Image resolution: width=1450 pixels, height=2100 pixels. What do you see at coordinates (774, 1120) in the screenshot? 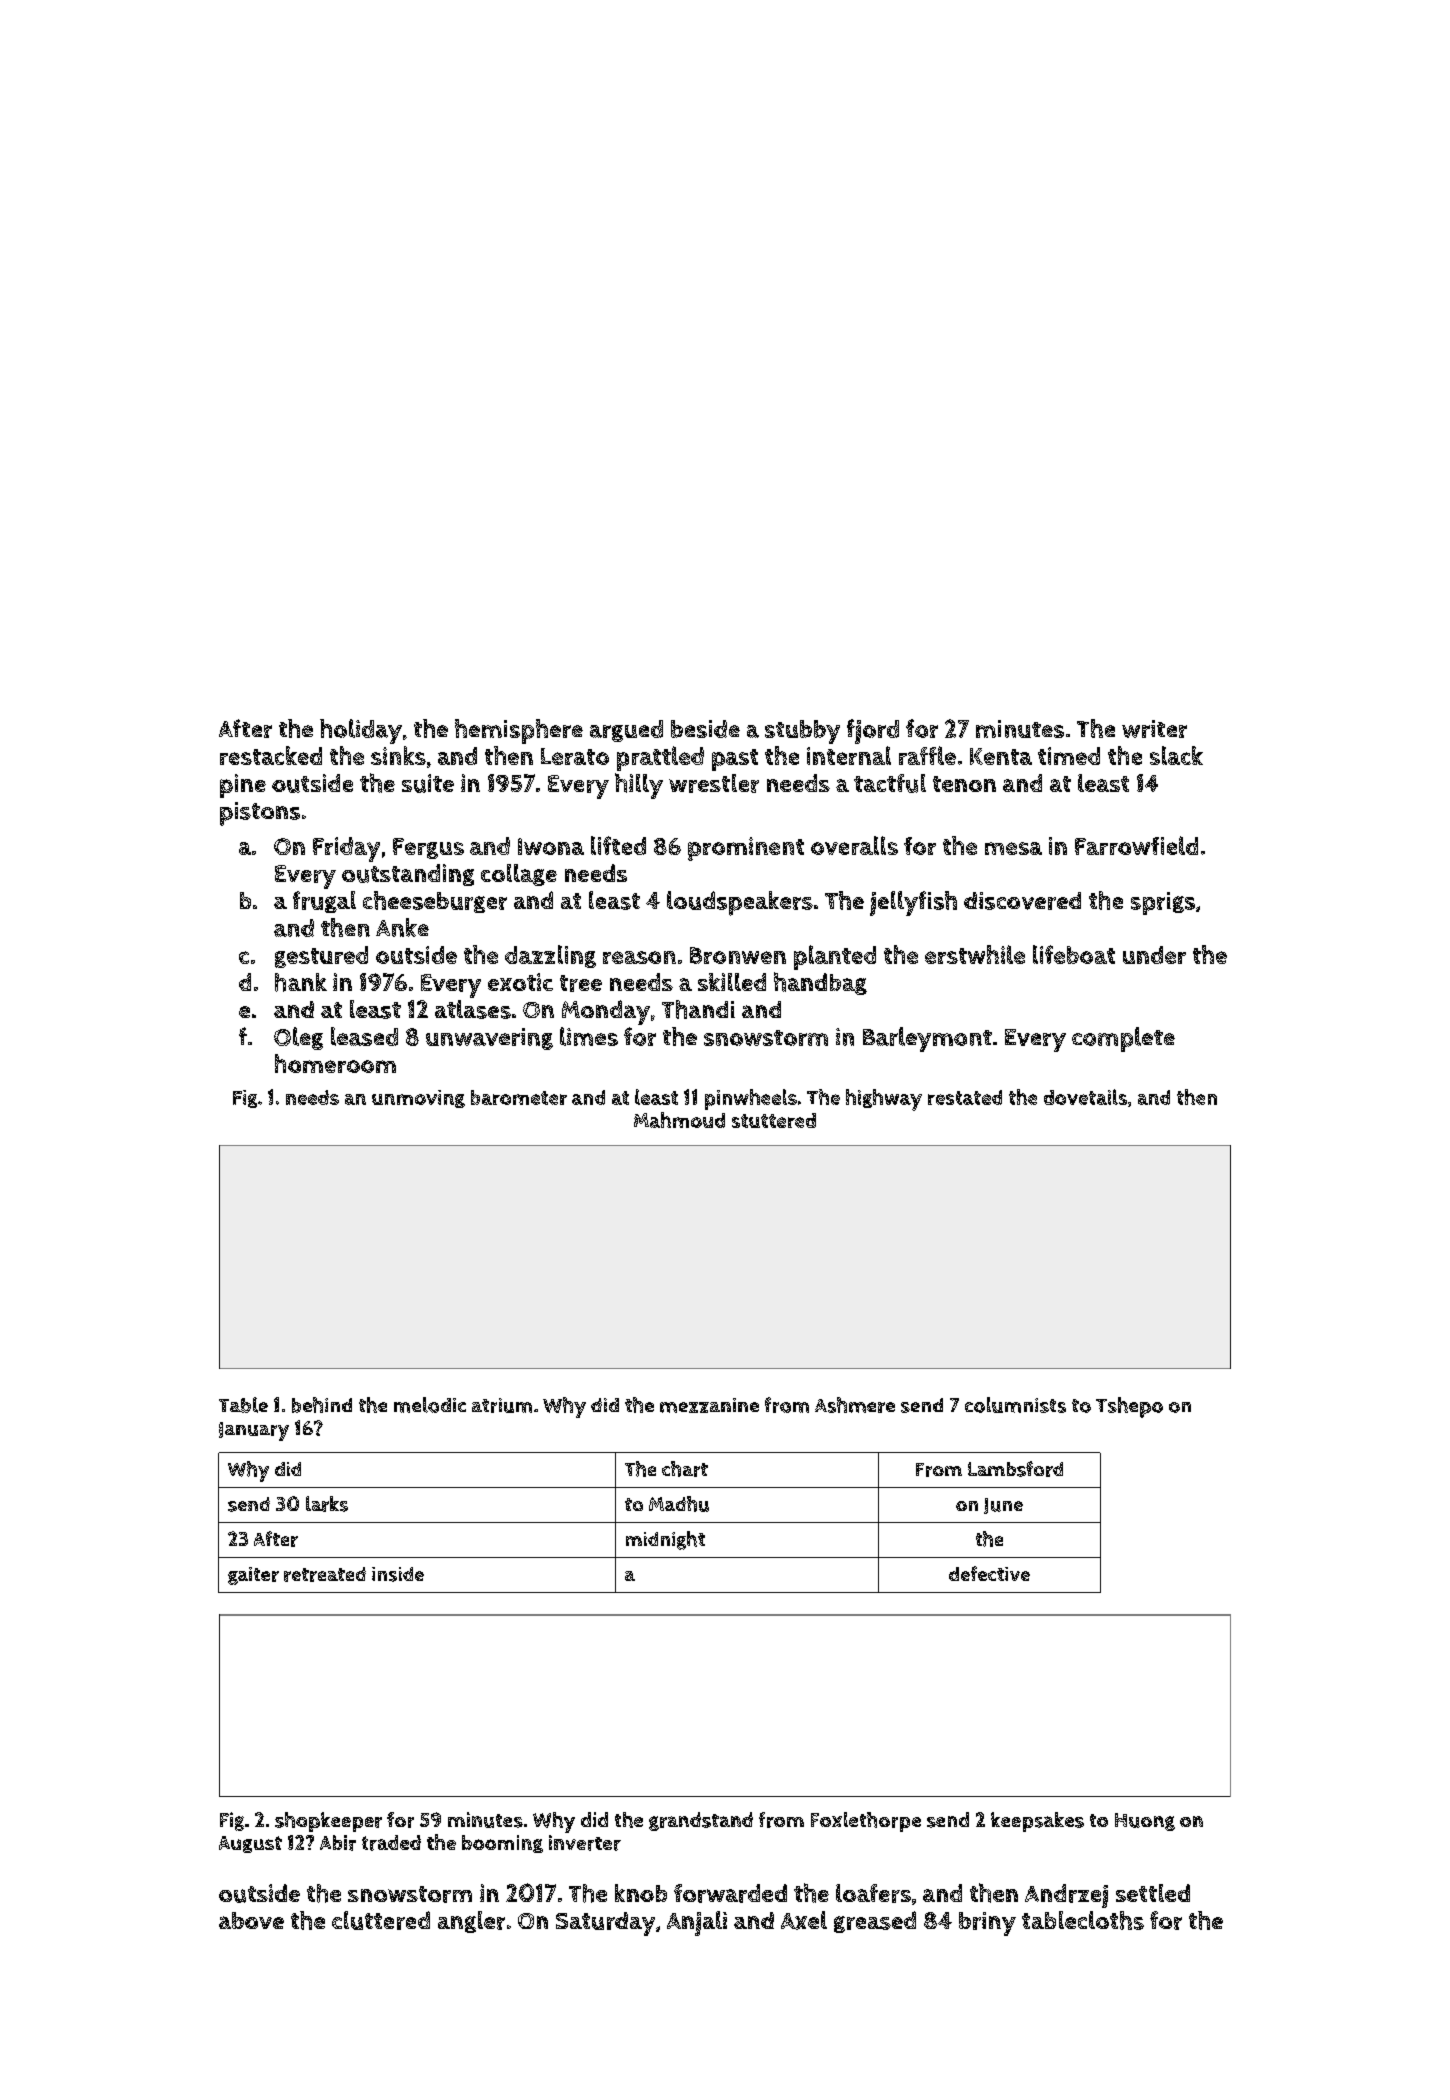
I see `stuttered` at bounding box center [774, 1120].
